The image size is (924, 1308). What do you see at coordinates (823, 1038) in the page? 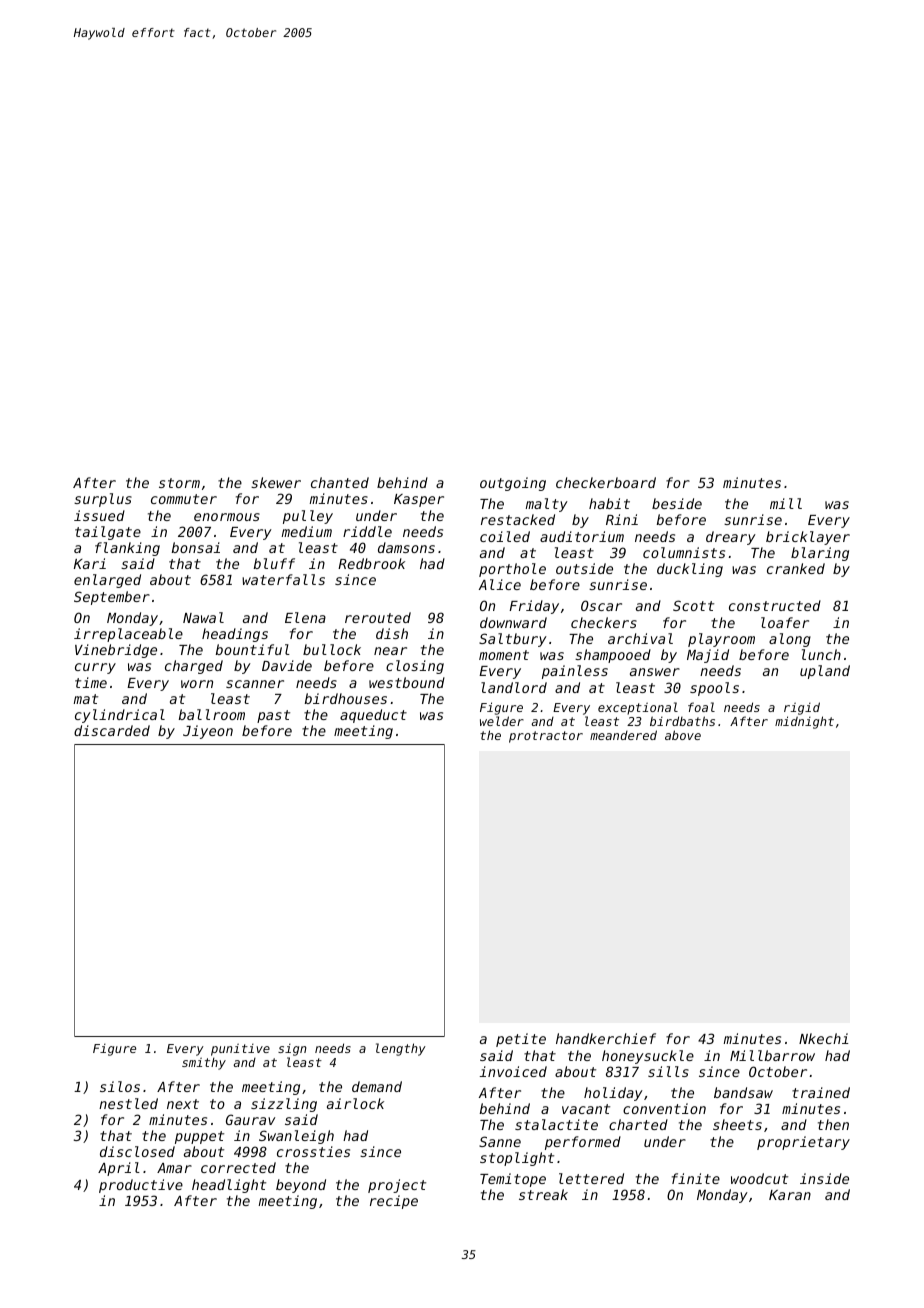
I see `Nkechi` at bounding box center [823, 1038].
